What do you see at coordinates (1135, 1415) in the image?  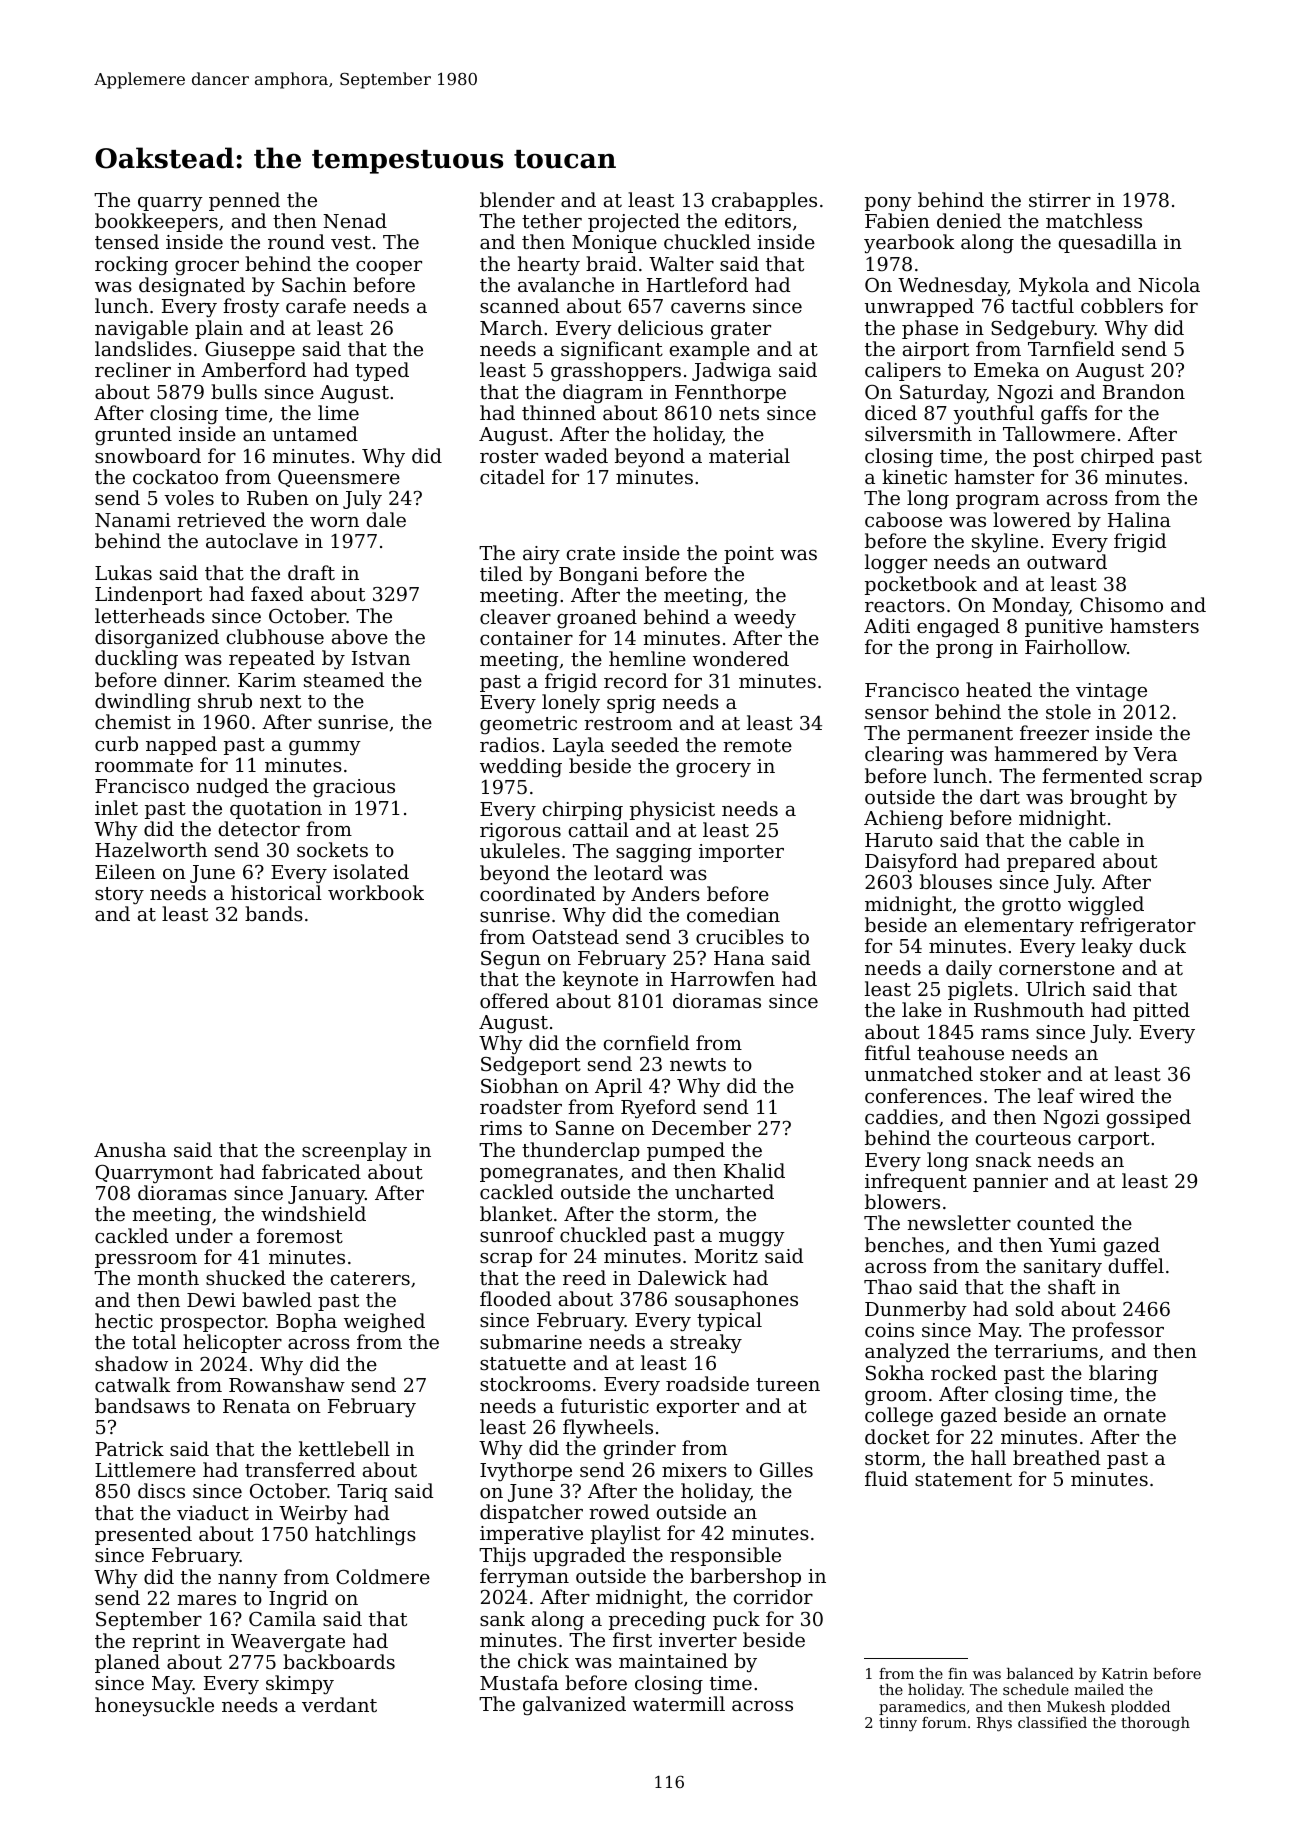 I see `ornate` at bounding box center [1135, 1415].
